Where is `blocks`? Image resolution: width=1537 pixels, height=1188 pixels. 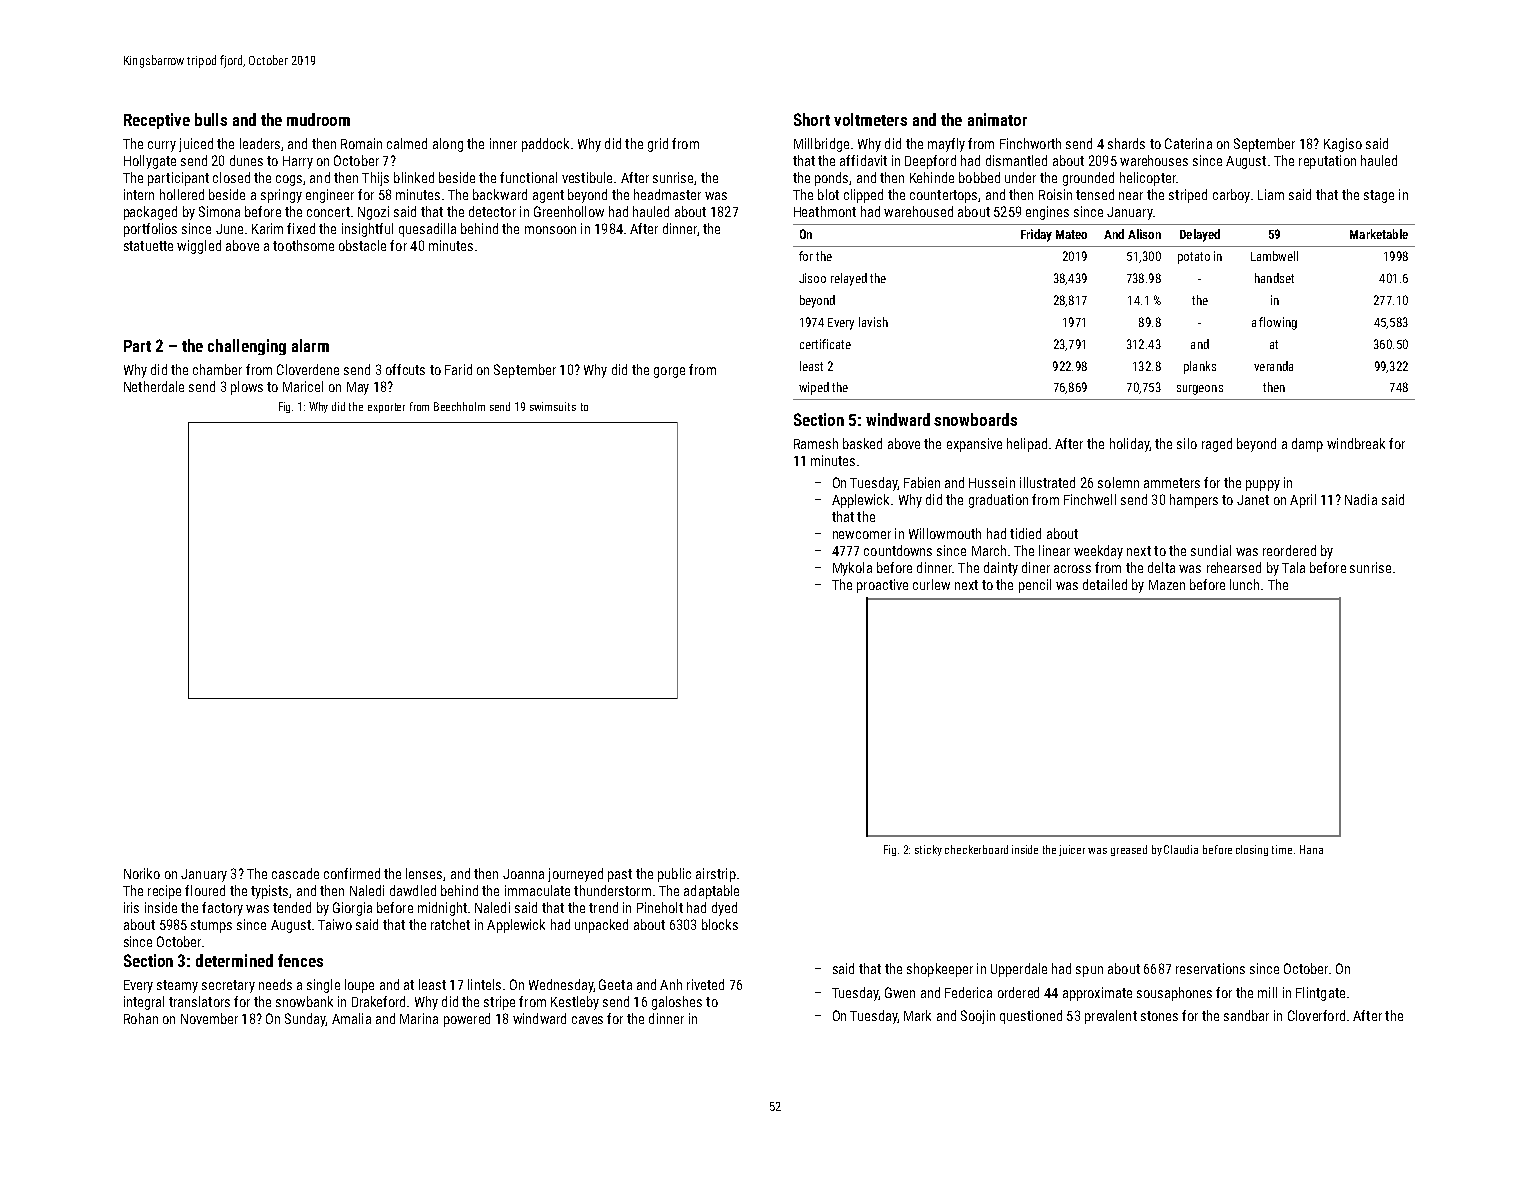
blocks is located at coordinates (720, 924).
